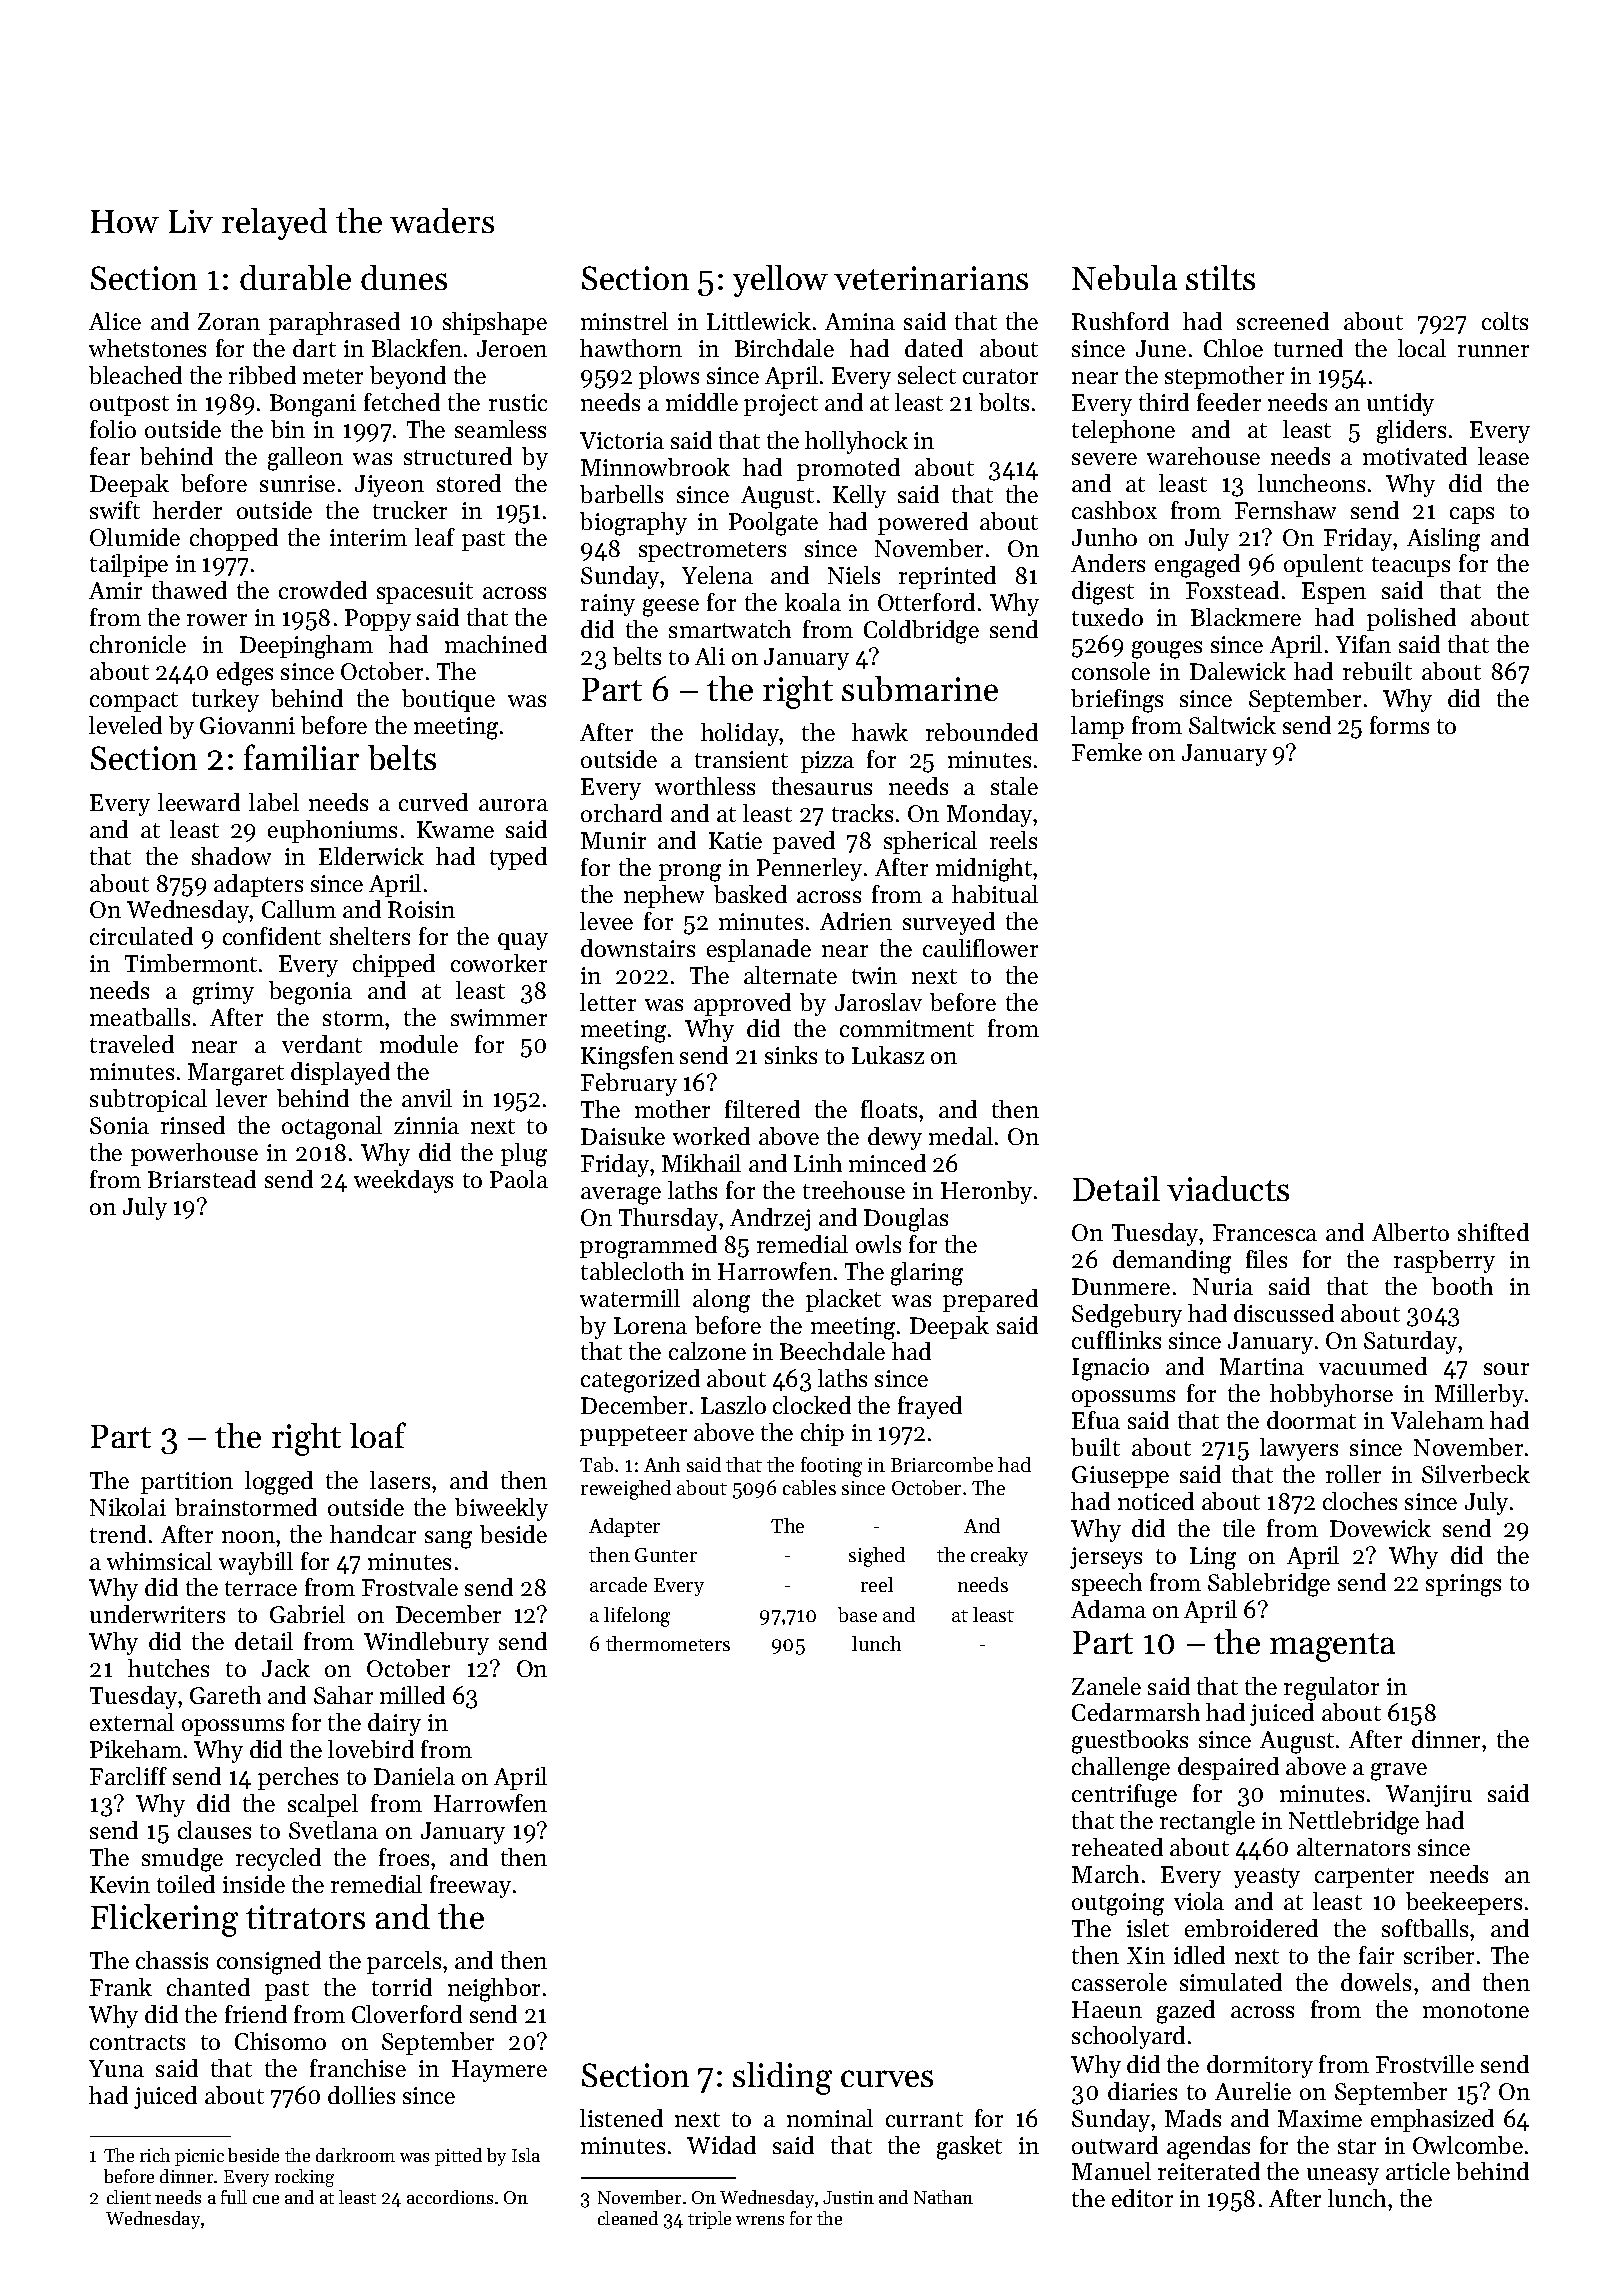  Describe the element at coordinates (450, 2197) in the screenshot. I see `accordions` at that location.
